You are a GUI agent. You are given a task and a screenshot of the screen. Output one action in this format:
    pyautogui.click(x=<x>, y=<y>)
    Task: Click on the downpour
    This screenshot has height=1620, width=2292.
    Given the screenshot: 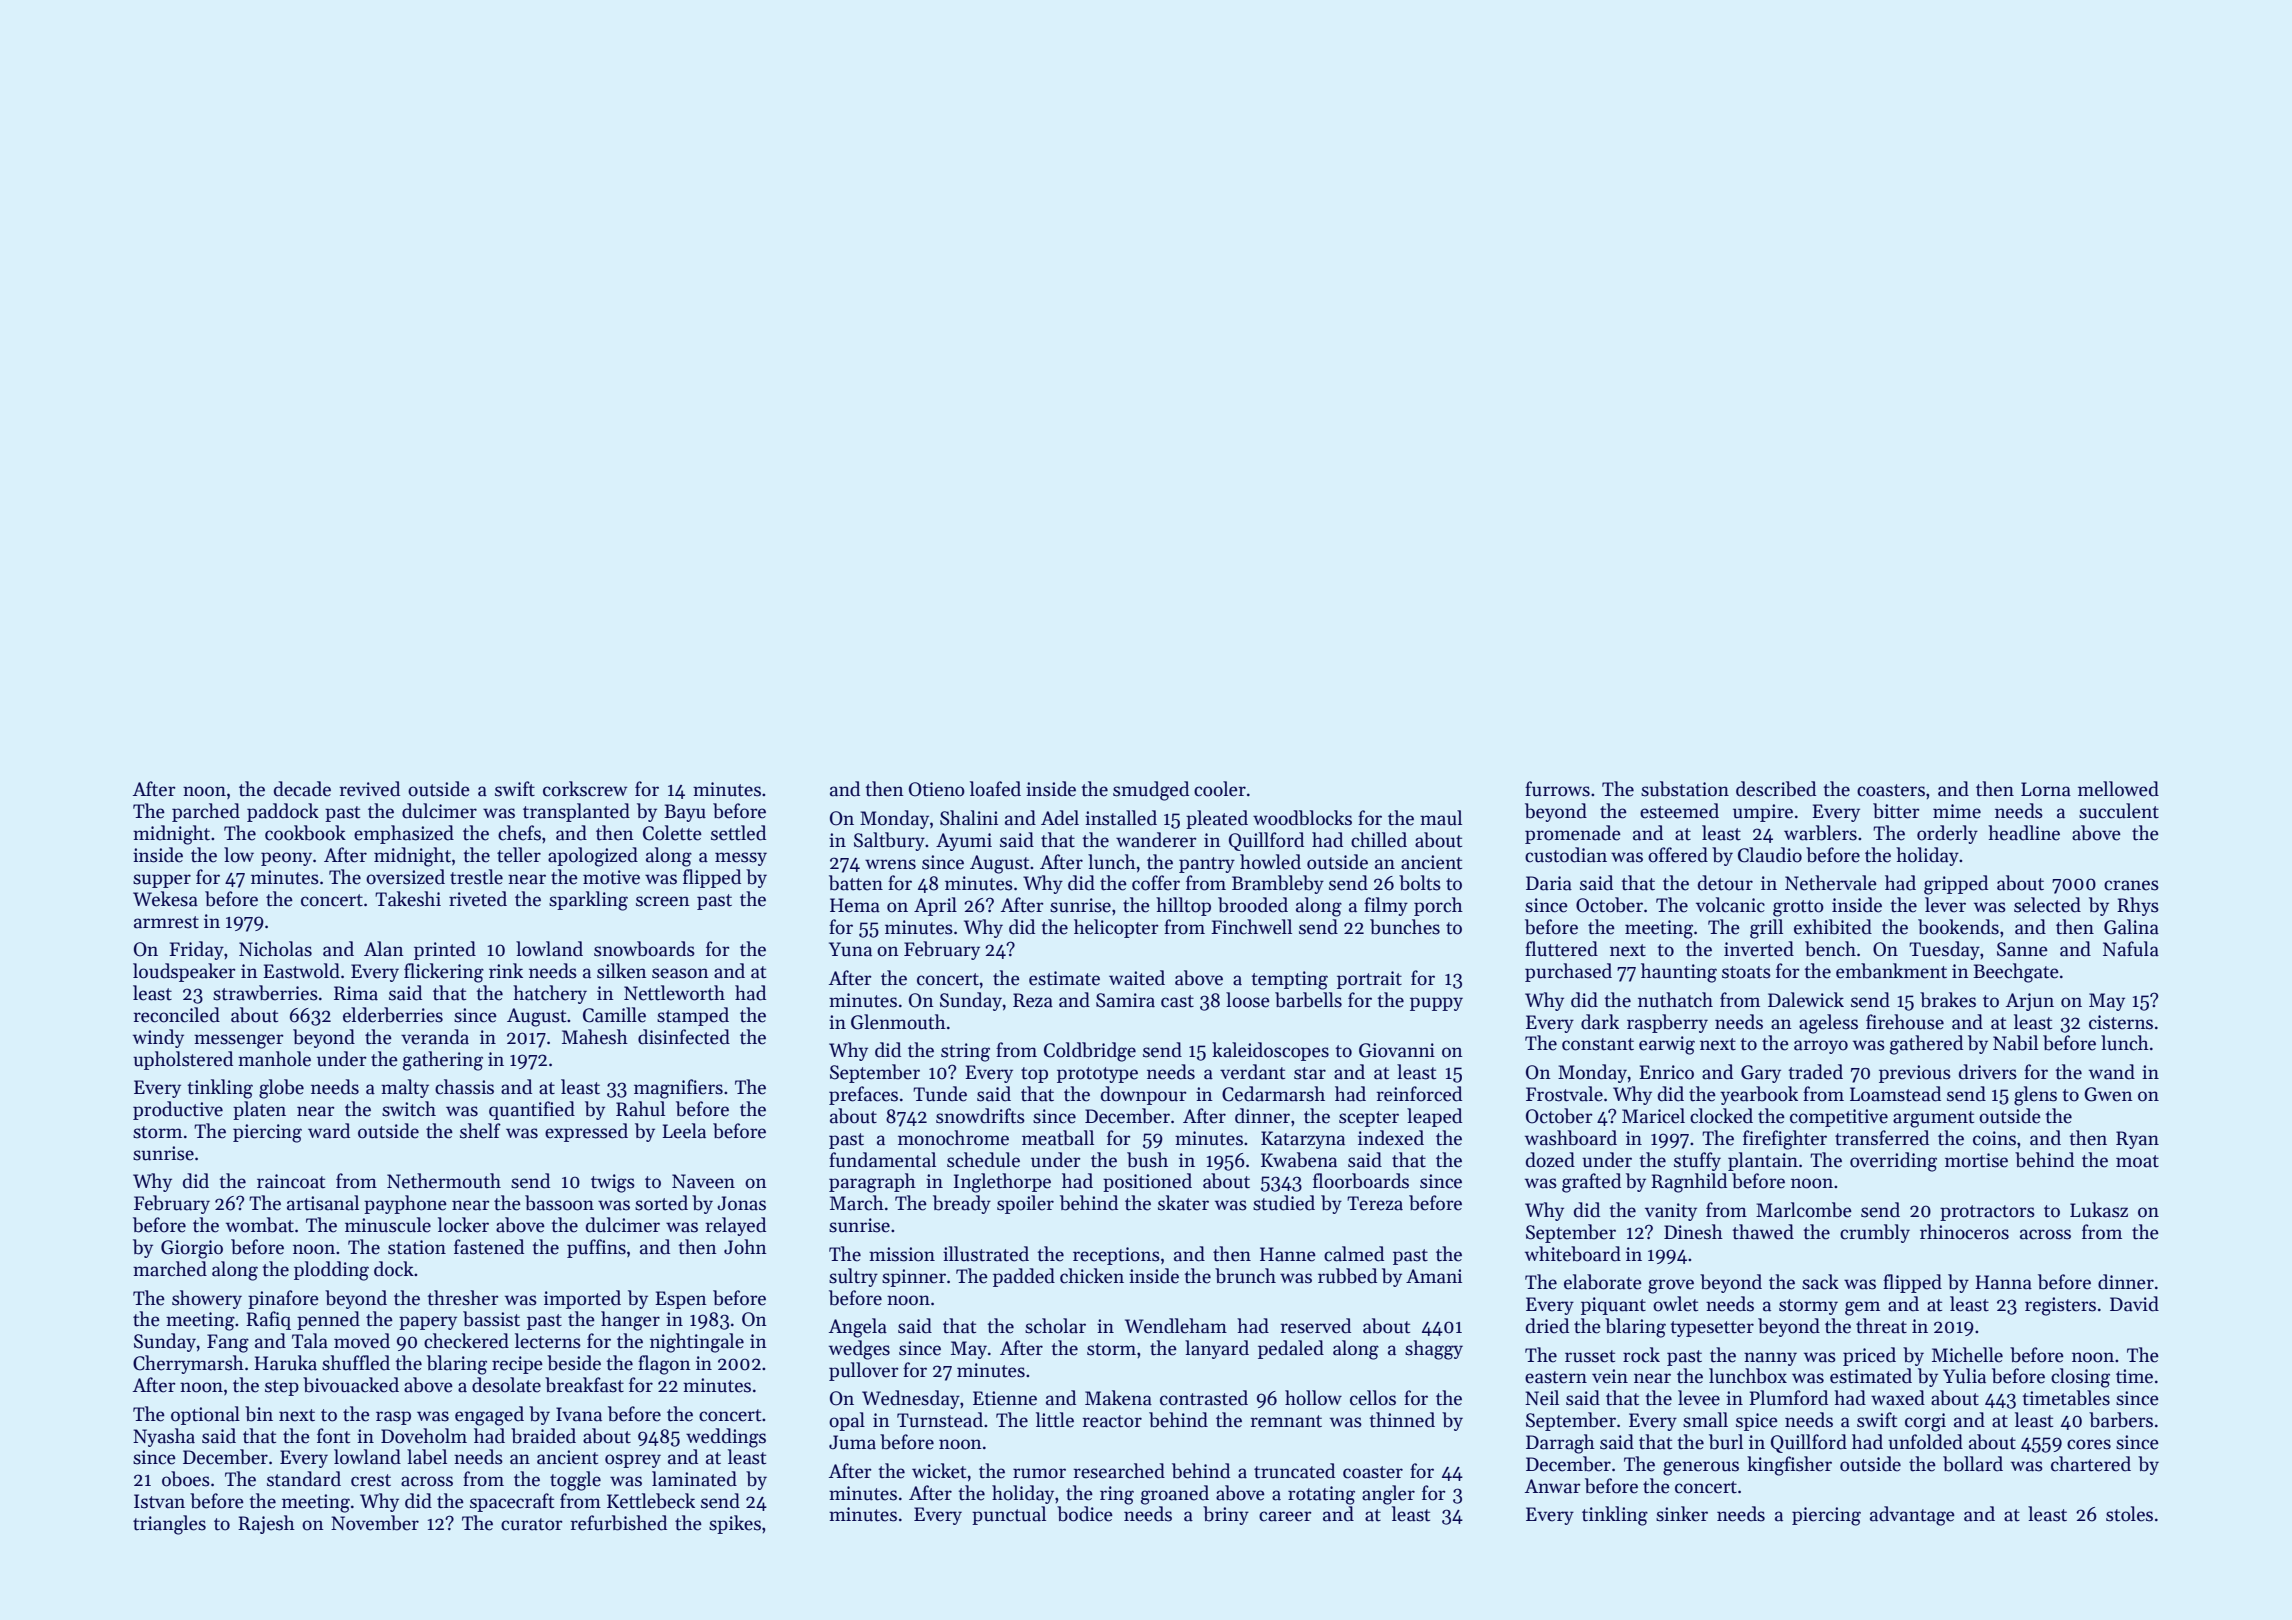 What is the action you would take?
    pyautogui.click(x=1144, y=1095)
